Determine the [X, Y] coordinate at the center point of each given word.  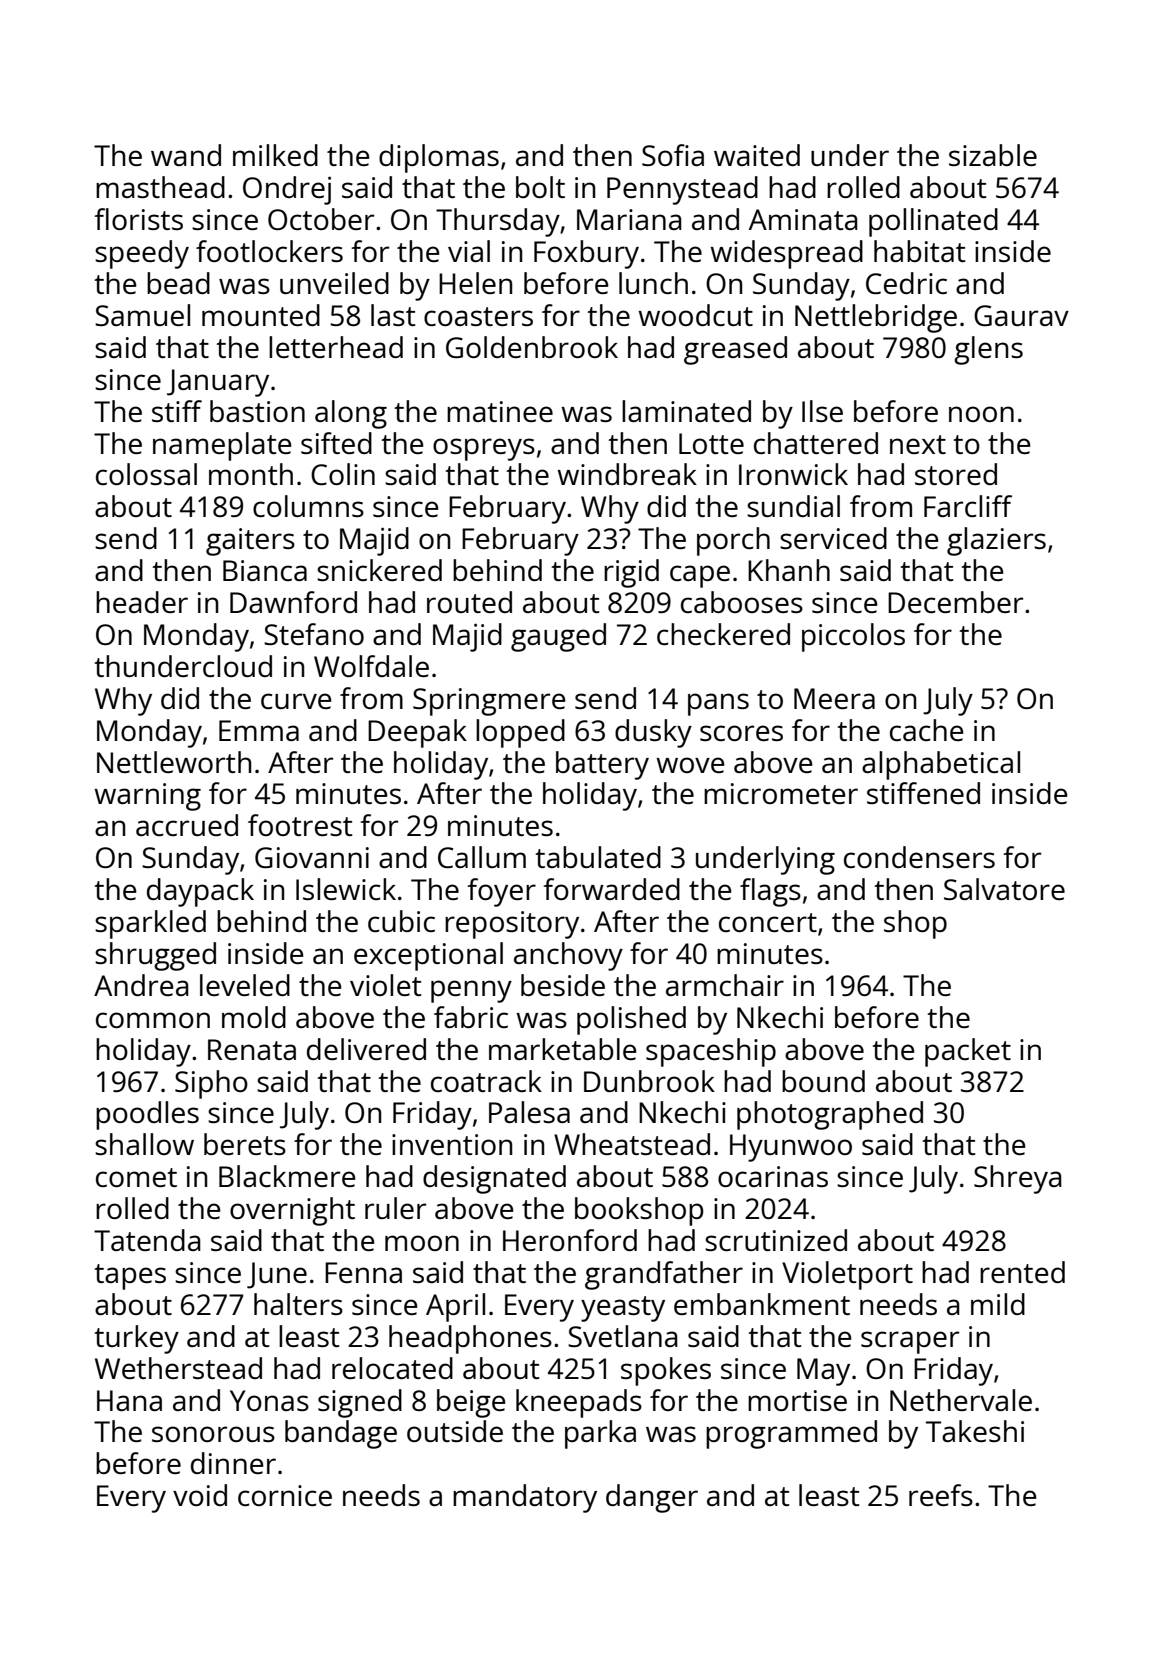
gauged [558, 637]
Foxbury [586, 254]
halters [298, 1304]
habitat [920, 251]
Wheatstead [632, 1144]
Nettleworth [174, 762]
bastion [257, 411]
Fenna [363, 1272]
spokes [666, 1371]
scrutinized [776, 1240]
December [955, 602]
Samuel [142, 315]
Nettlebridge [876, 318]
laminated [686, 411]
